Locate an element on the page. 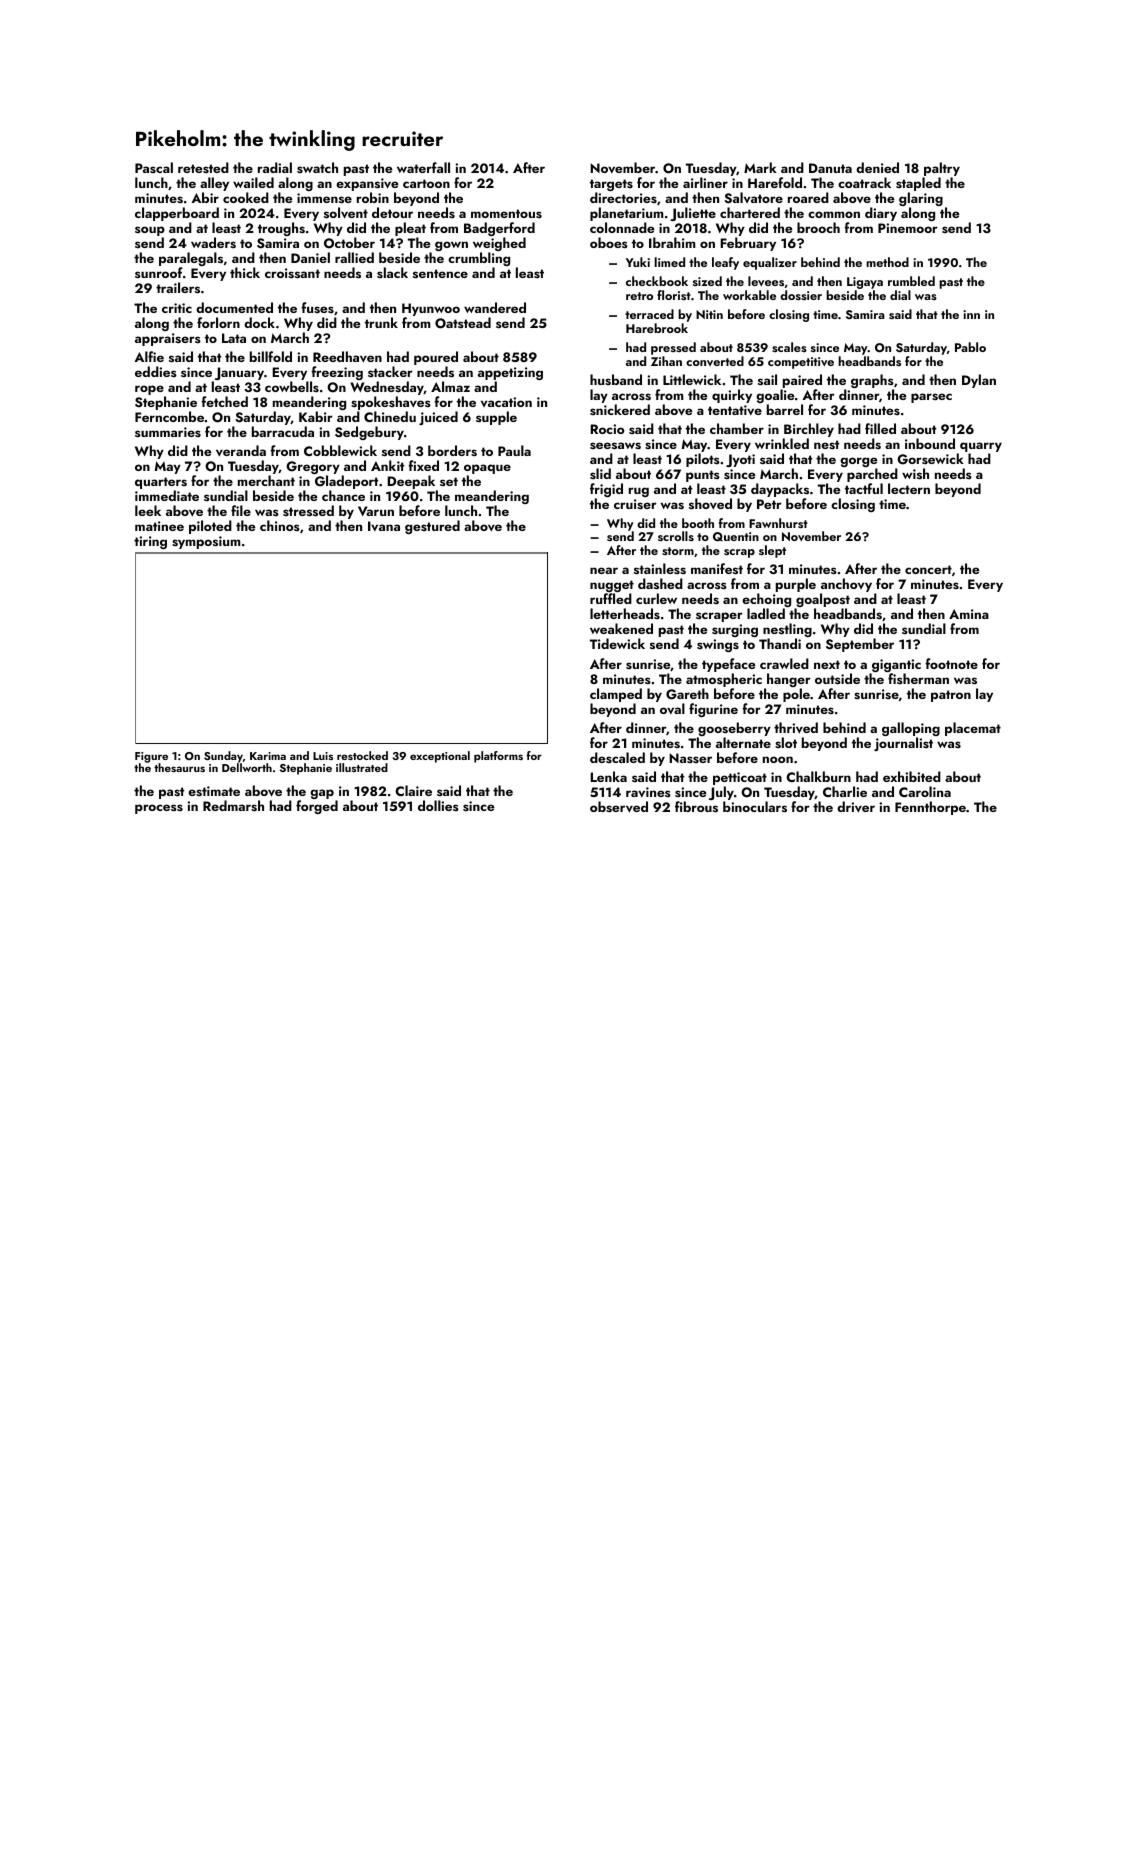  process is located at coordinates (159, 809).
